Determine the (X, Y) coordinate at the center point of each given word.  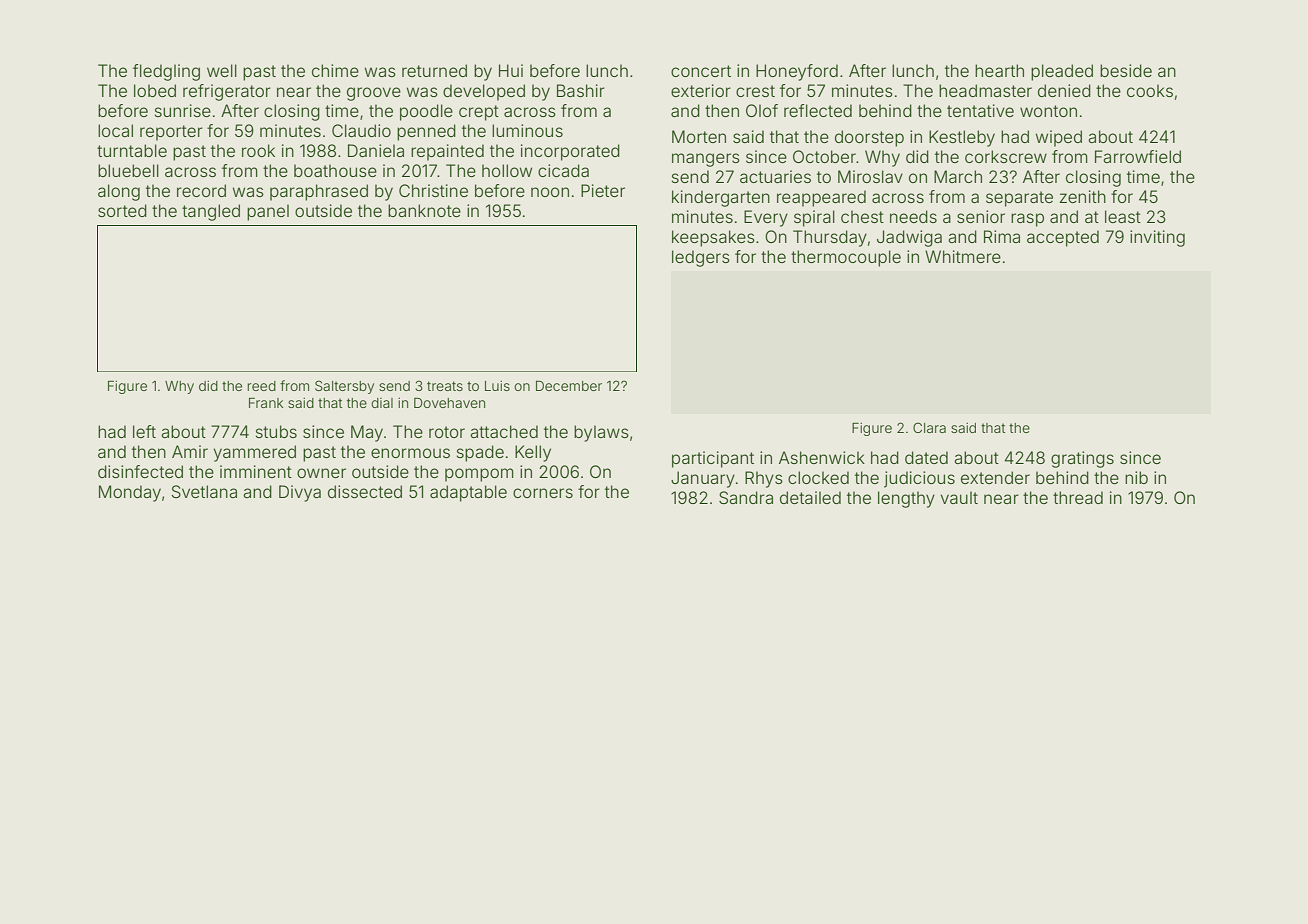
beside (1126, 70)
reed (261, 386)
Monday (130, 493)
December (569, 385)
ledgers (701, 258)
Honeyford (797, 72)
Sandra (746, 497)
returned (434, 70)
